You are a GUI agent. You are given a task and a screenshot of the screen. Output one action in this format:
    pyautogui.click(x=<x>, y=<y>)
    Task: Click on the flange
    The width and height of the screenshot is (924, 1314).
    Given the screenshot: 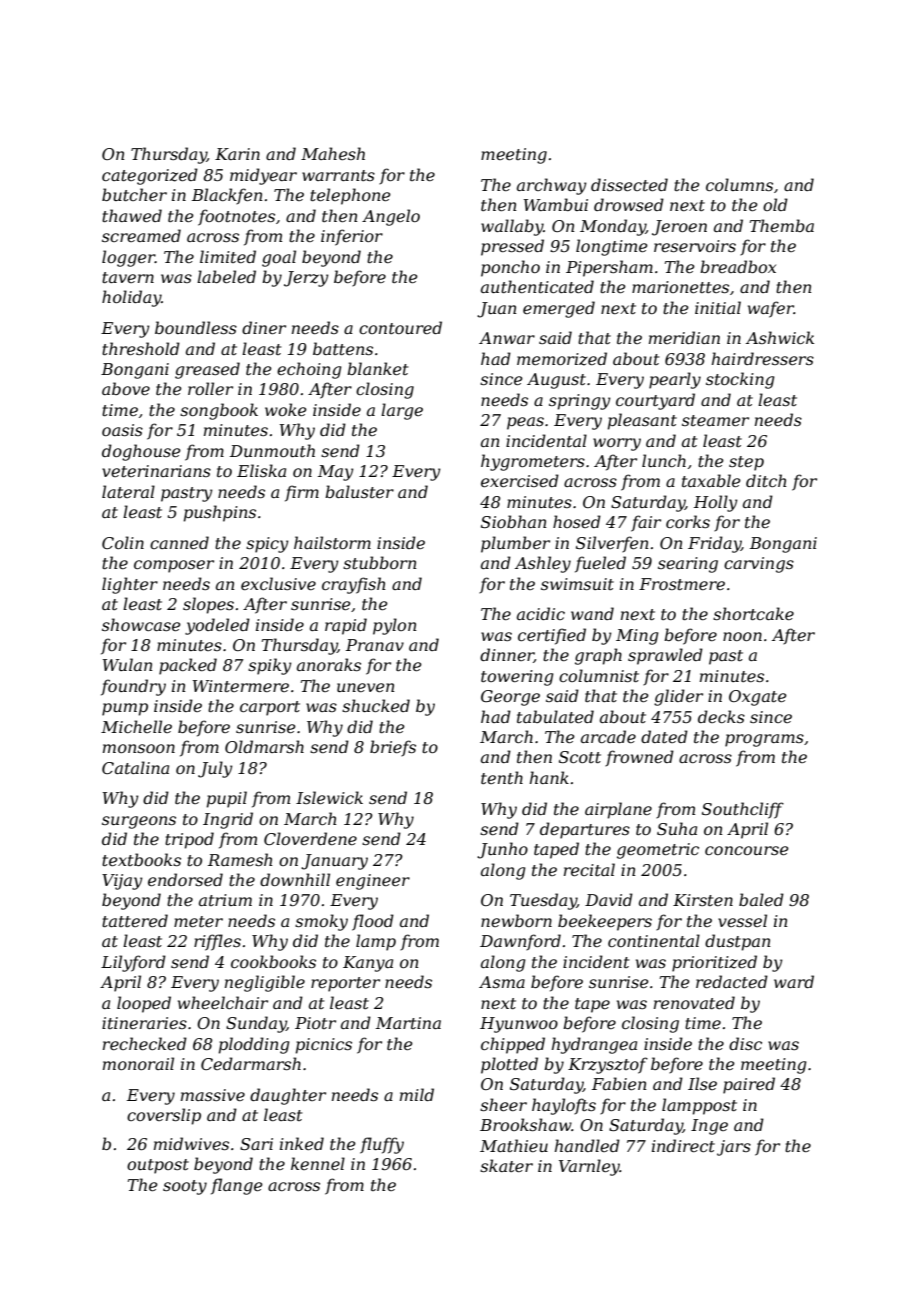 What is the action you would take?
    pyautogui.click(x=237, y=1186)
